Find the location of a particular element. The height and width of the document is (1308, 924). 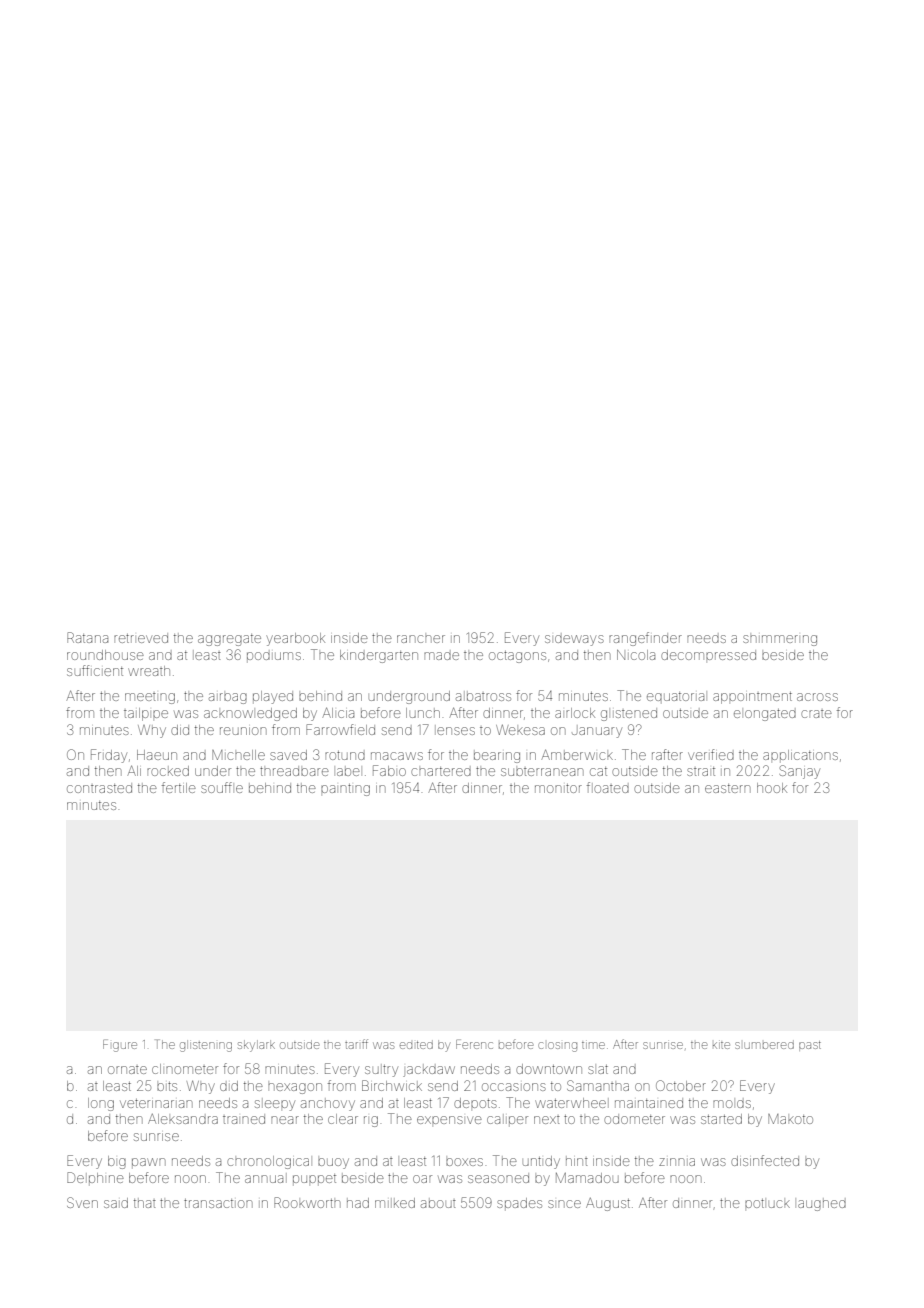

lunch is located at coordinates (423, 713).
